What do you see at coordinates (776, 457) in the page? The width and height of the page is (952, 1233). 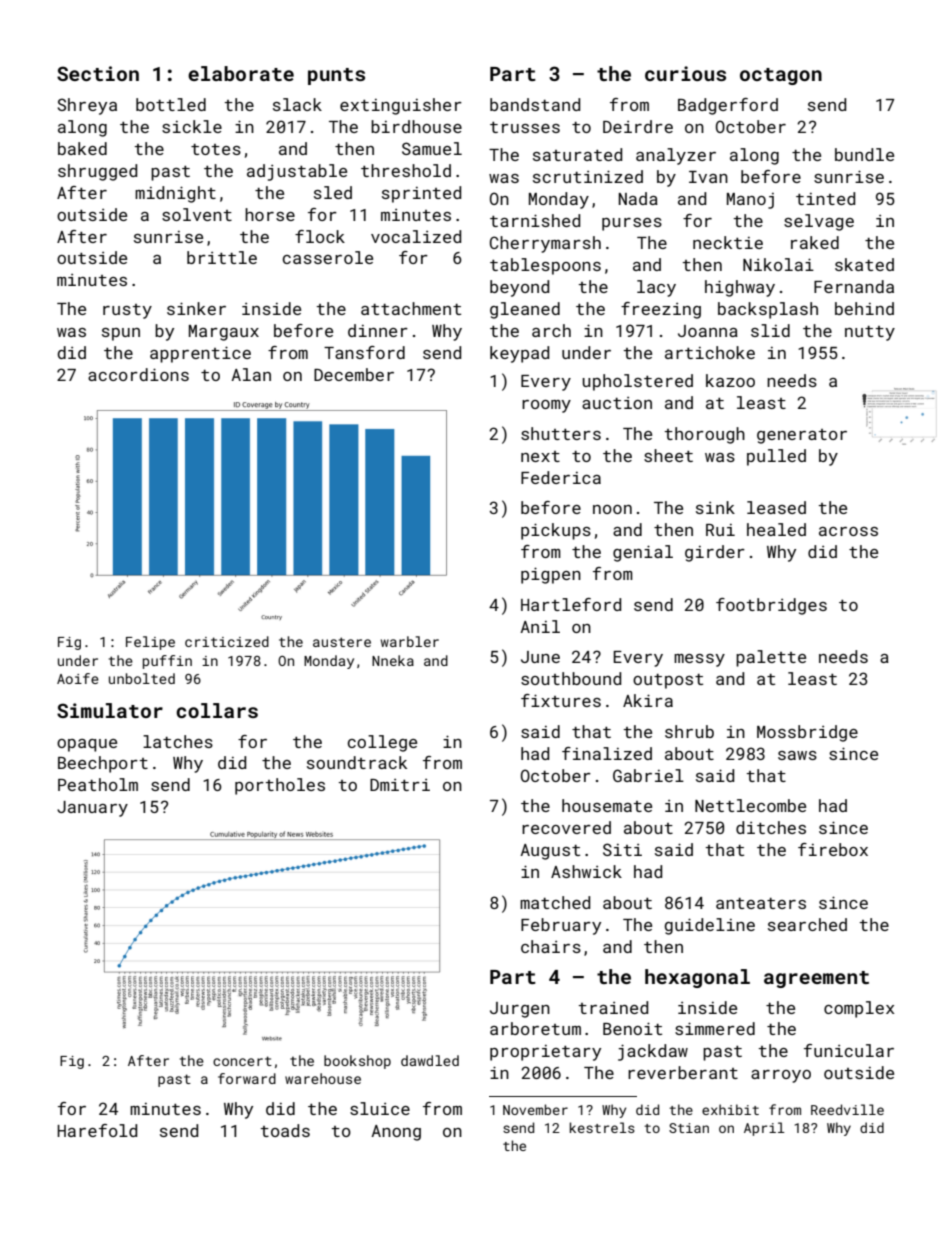 I see `pulled` at bounding box center [776, 457].
